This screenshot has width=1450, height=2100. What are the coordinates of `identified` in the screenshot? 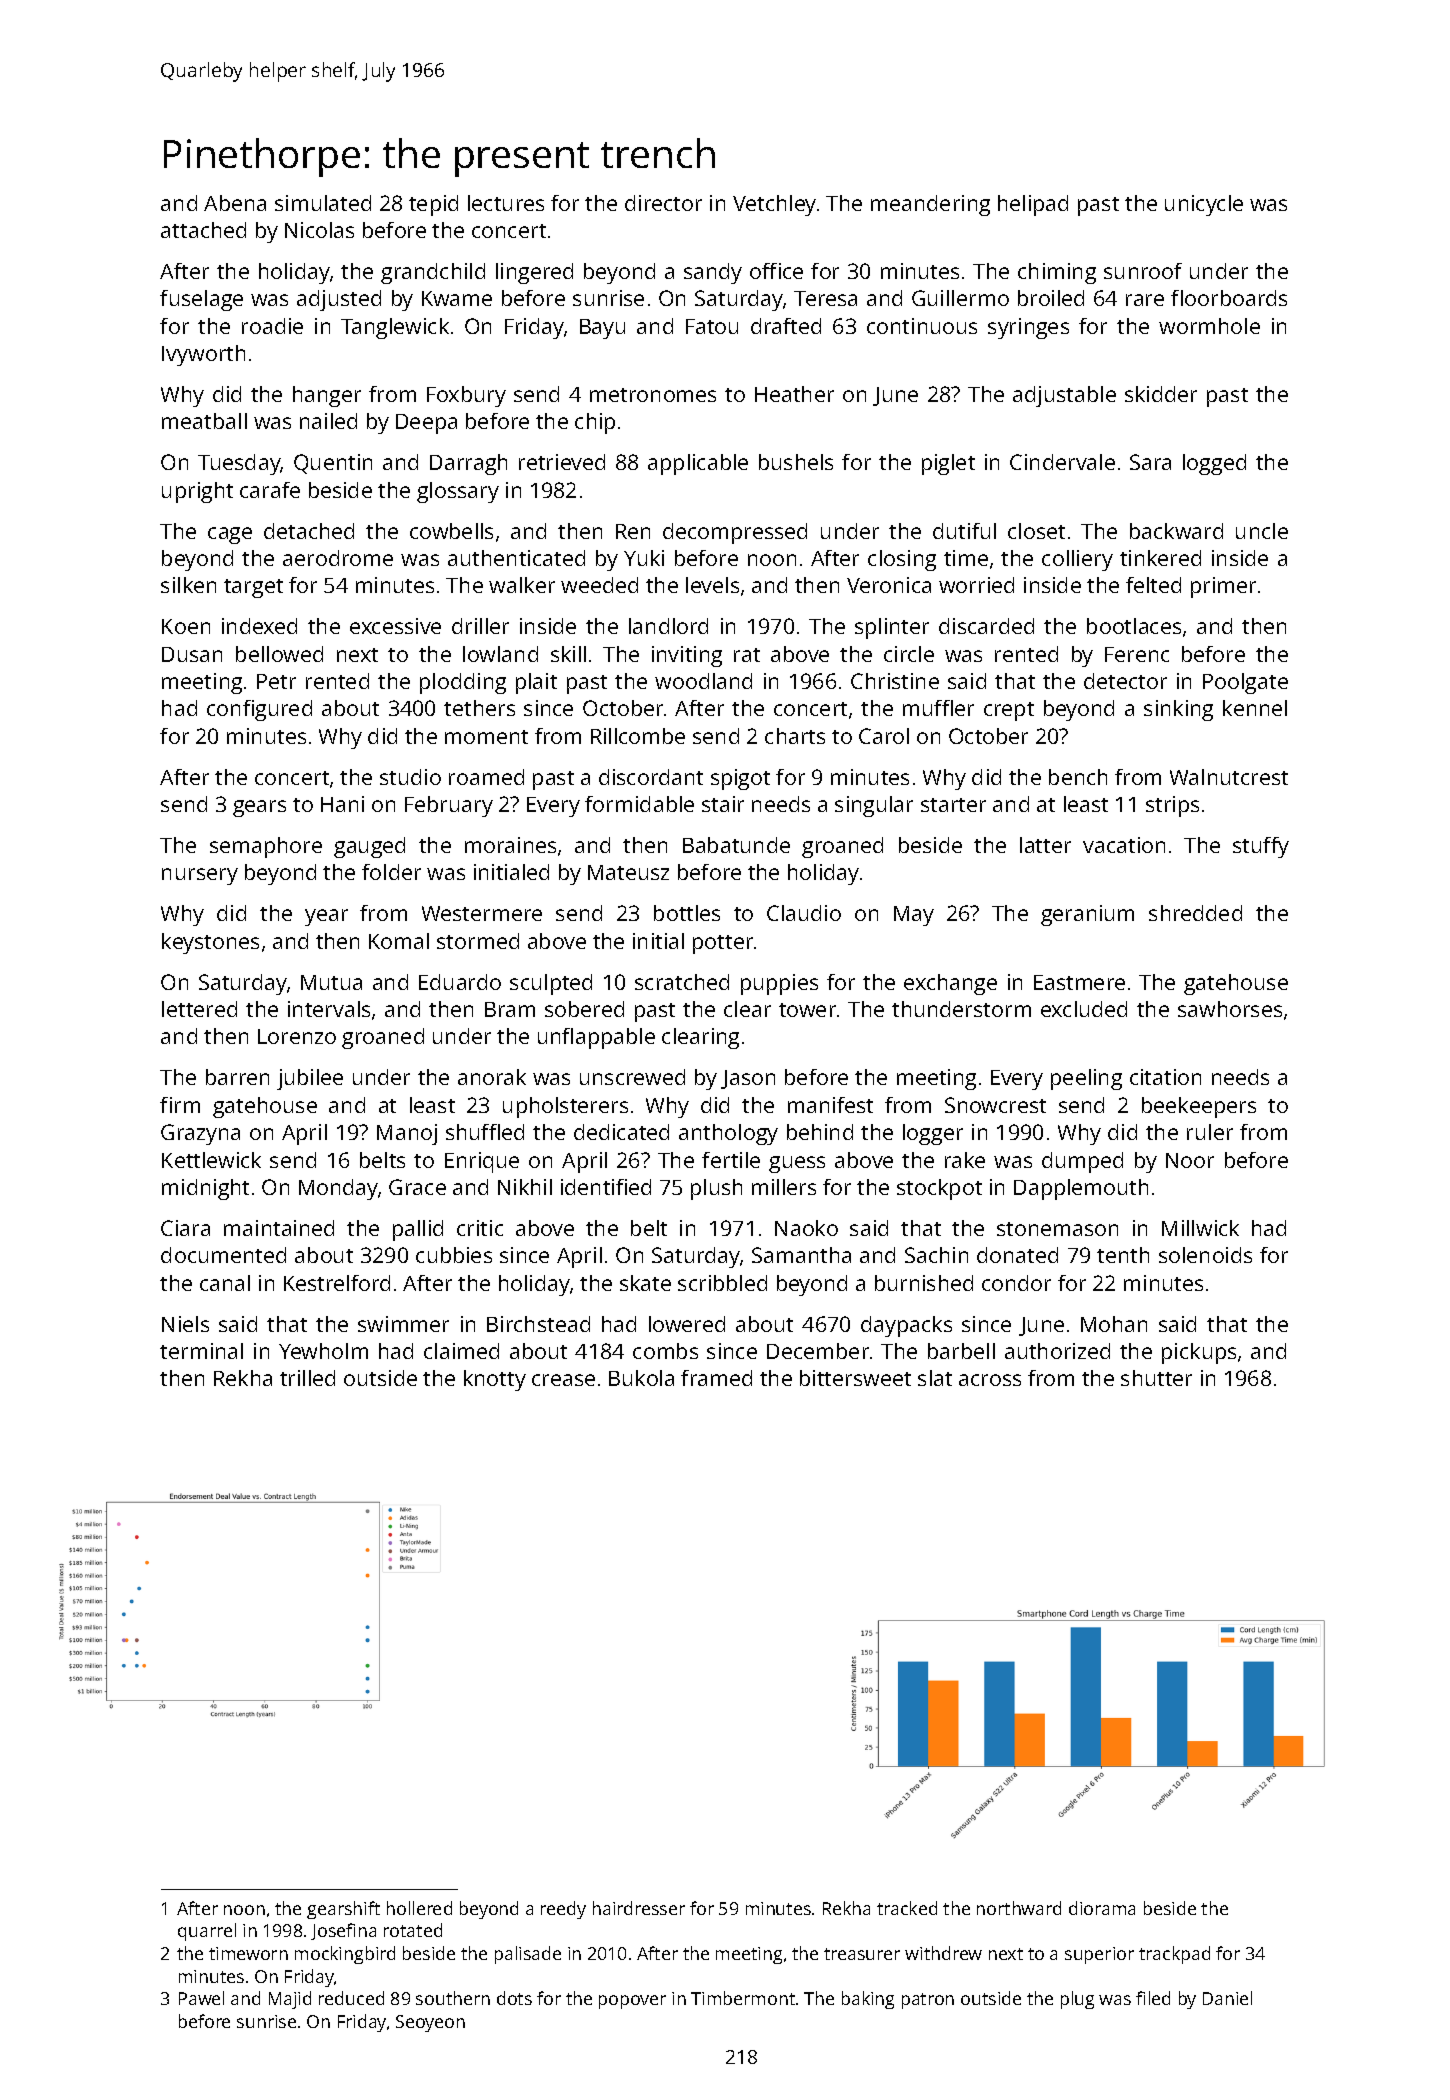 It's located at (606, 1187).
